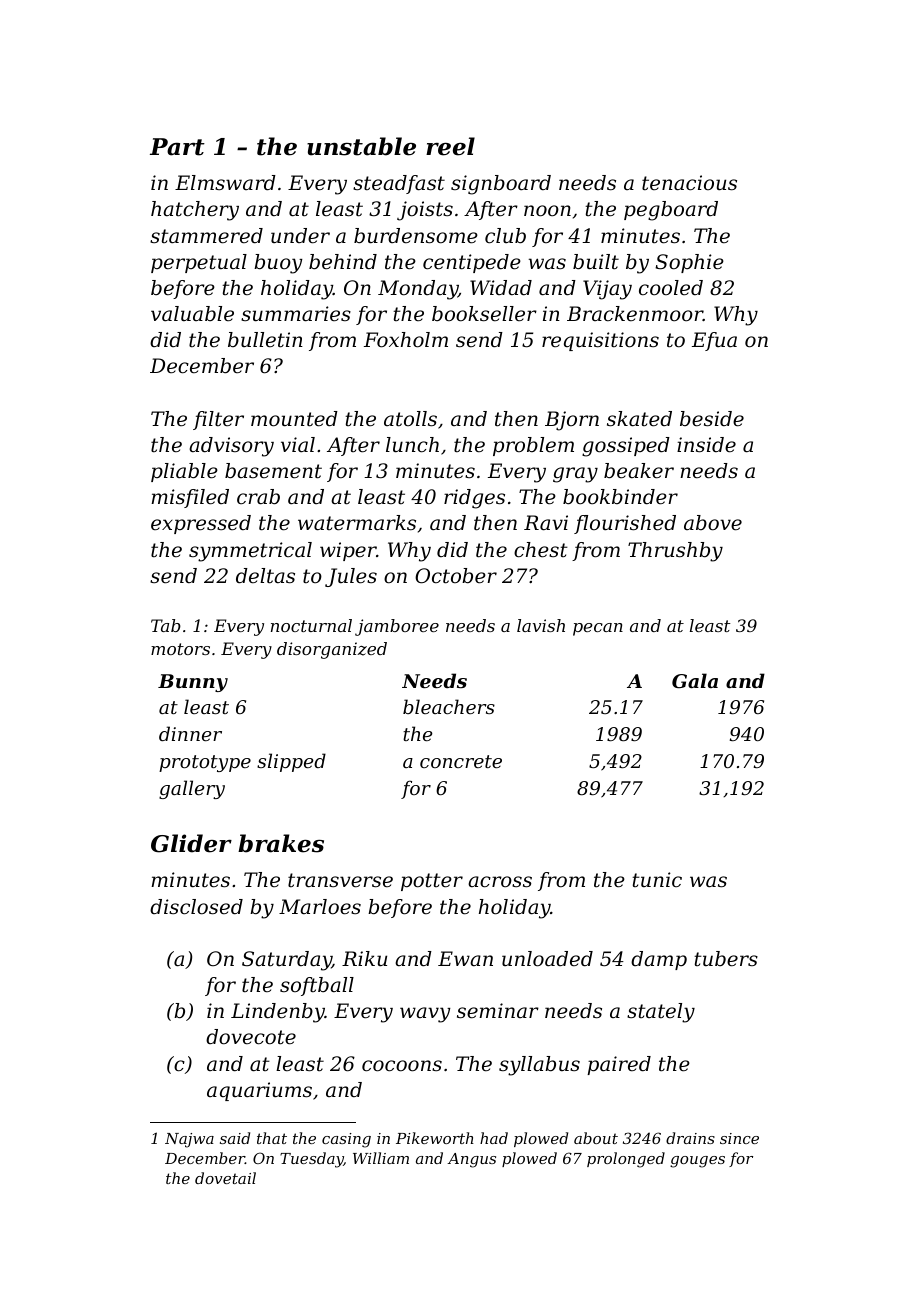 The image size is (924, 1311). I want to click on deltas, so click(265, 576).
